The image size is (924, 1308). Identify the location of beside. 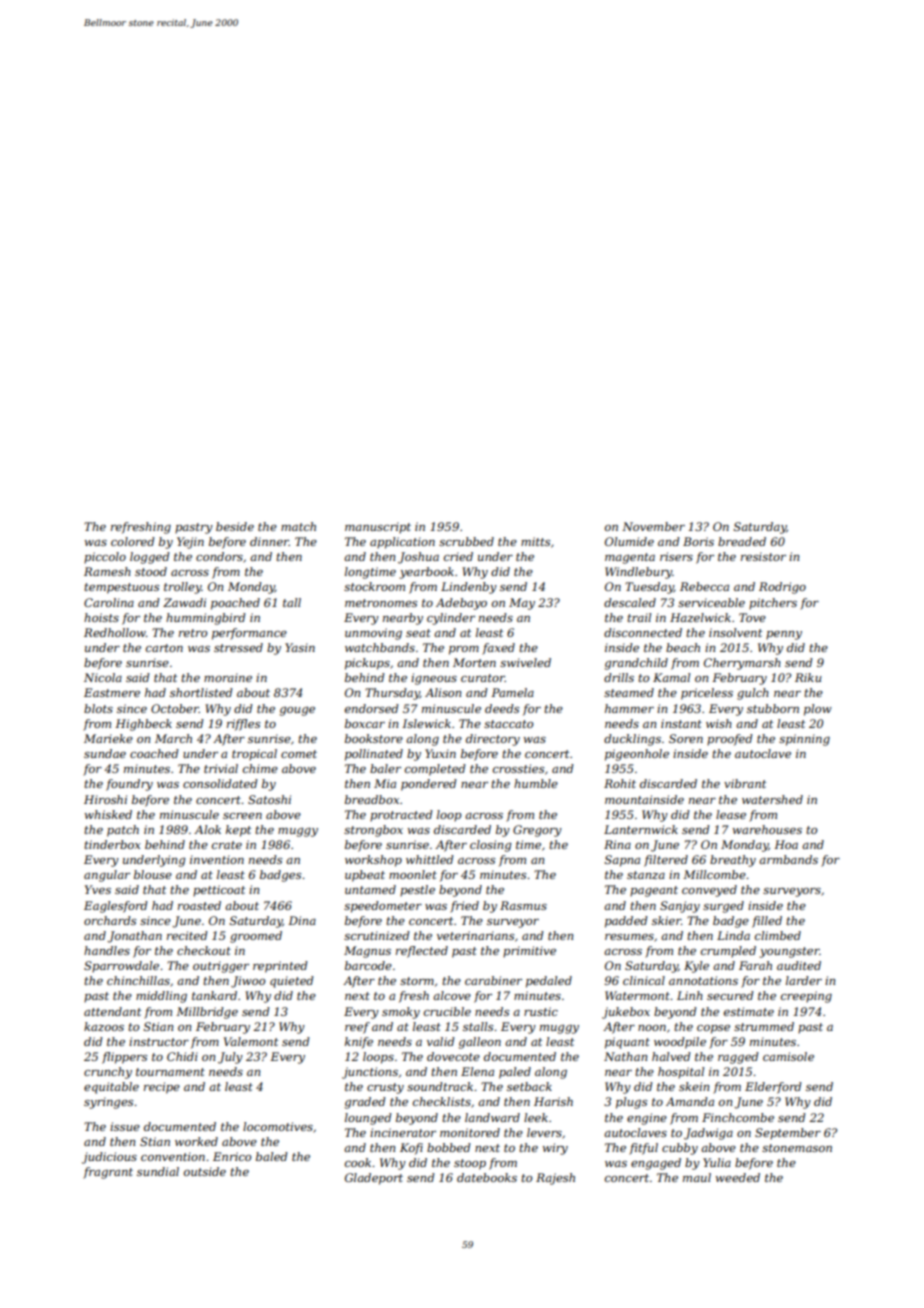
(235, 526).
